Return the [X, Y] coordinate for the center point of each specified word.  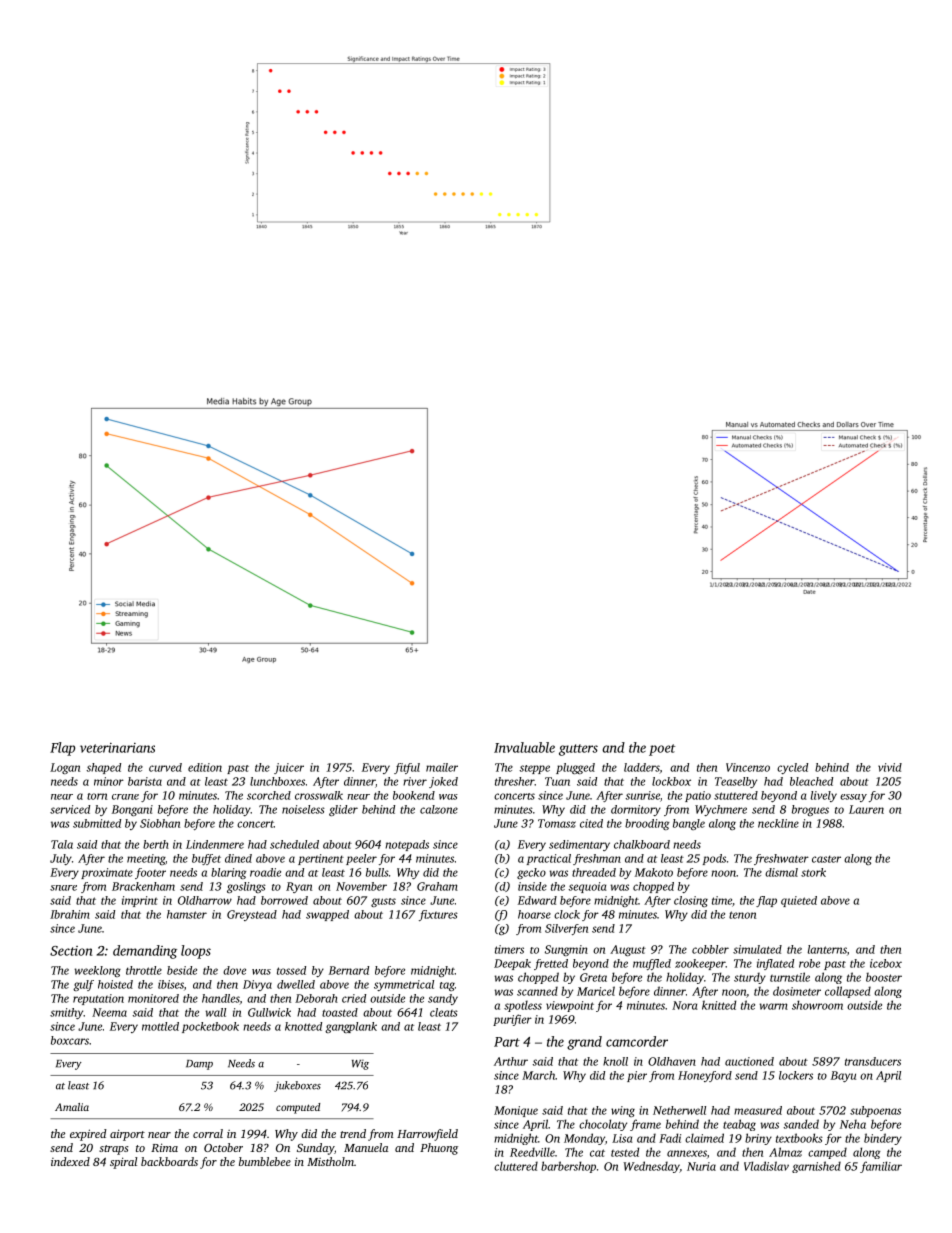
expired [88, 1135]
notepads [407, 845]
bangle [689, 824]
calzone [439, 809]
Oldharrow [205, 900]
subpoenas [875, 1111]
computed [298, 1108]
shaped [103, 768]
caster [826, 859]
